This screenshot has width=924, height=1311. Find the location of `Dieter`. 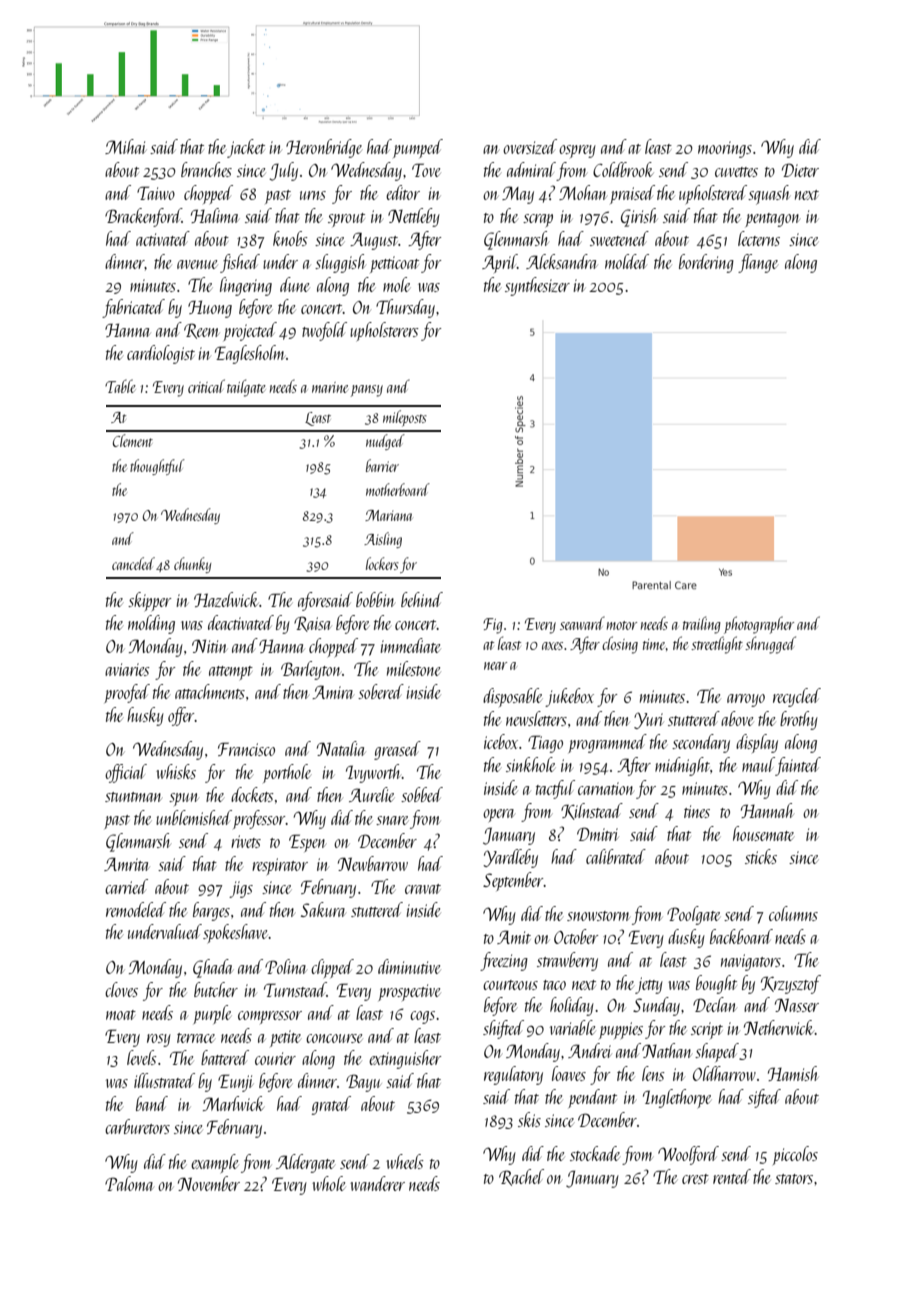

Dieter is located at coordinates (800, 170).
